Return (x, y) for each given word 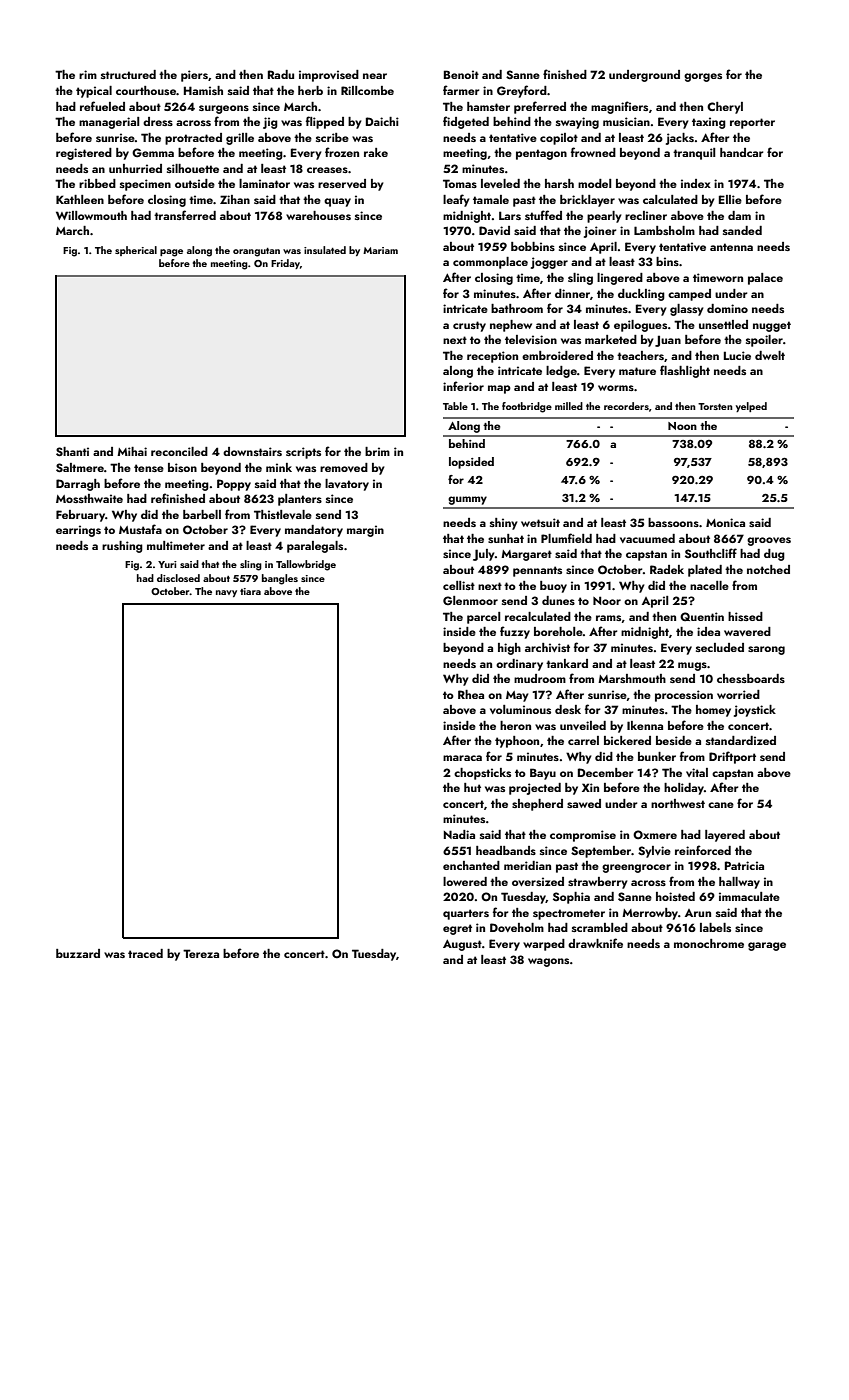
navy (226, 593)
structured (128, 74)
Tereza (201, 953)
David (494, 230)
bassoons (673, 522)
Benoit (461, 74)
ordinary (519, 665)
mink (279, 467)
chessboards (751, 678)
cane (721, 805)
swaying (577, 123)
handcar (741, 152)
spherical (136, 251)
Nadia (459, 834)
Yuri (167, 564)
